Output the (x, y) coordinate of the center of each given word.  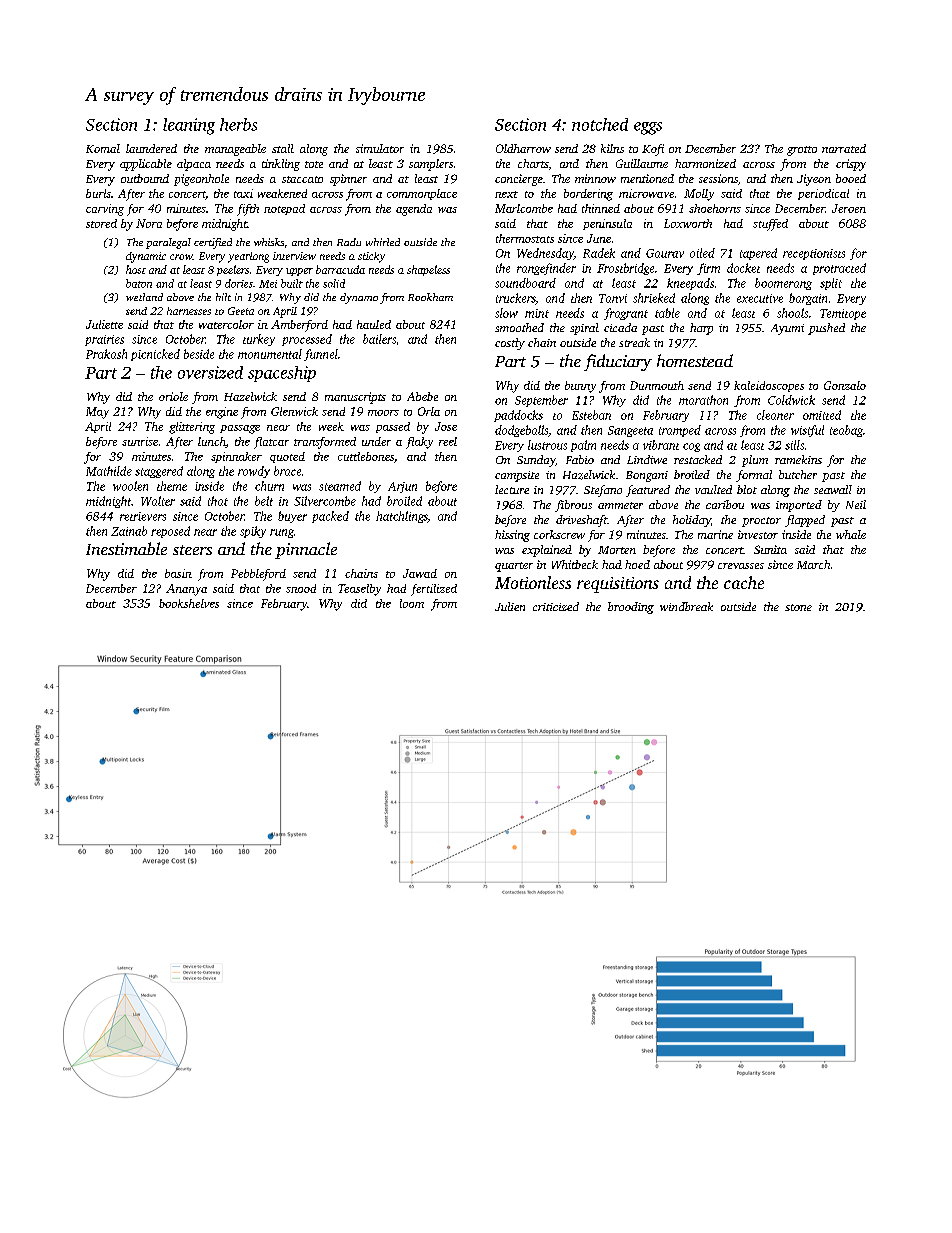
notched (600, 124)
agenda (414, 210)
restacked (698, 459)
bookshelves (189, 603)
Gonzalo (845, 385)
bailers (379, 339)
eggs (648, 128)
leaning (189, 126)
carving (105, 210)
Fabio (580, 459)
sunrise (140, 441)
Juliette (104, 324)
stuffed (770, 225)
